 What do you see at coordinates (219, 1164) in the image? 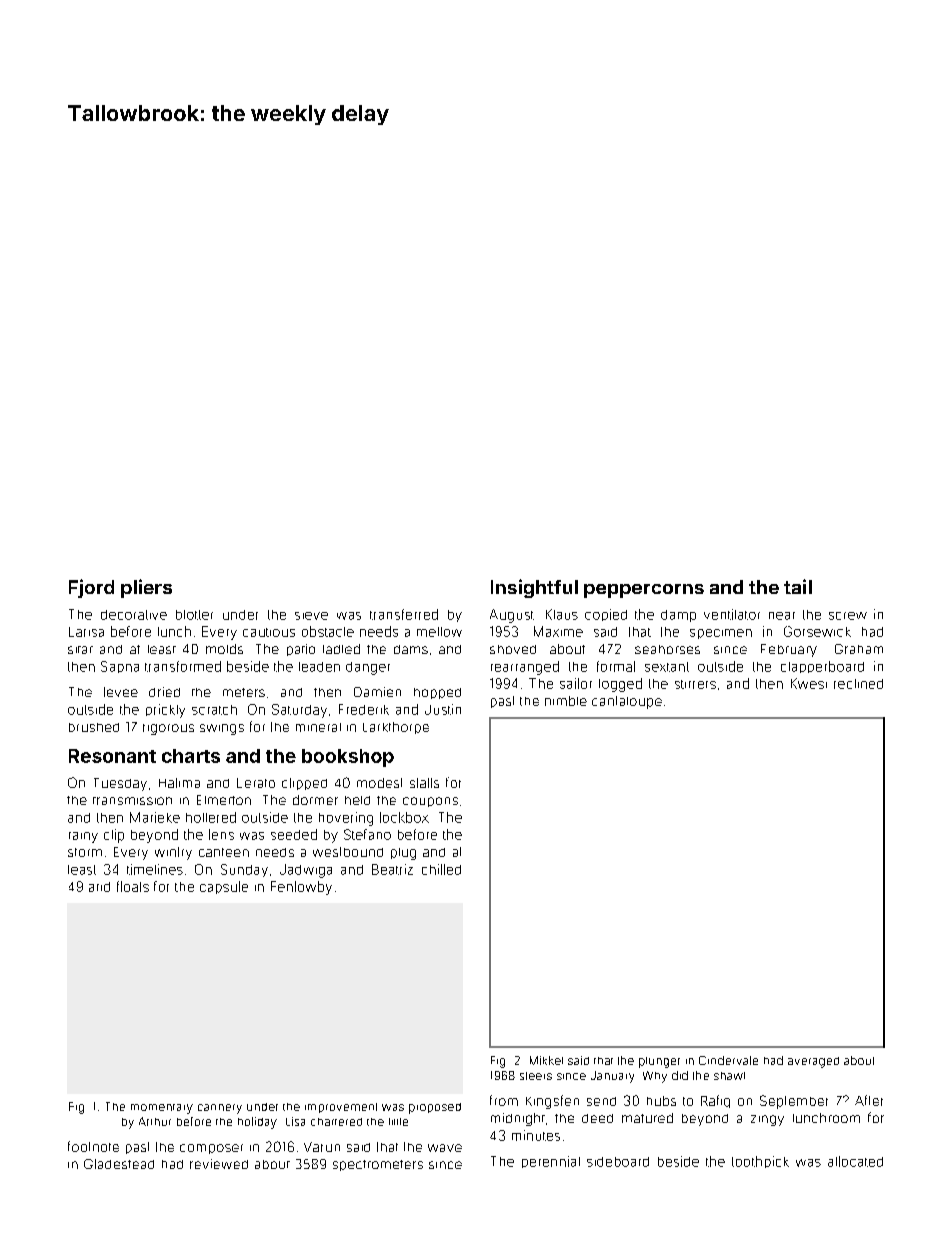
I see `reviewed` at bounding box center [219, 1164].
